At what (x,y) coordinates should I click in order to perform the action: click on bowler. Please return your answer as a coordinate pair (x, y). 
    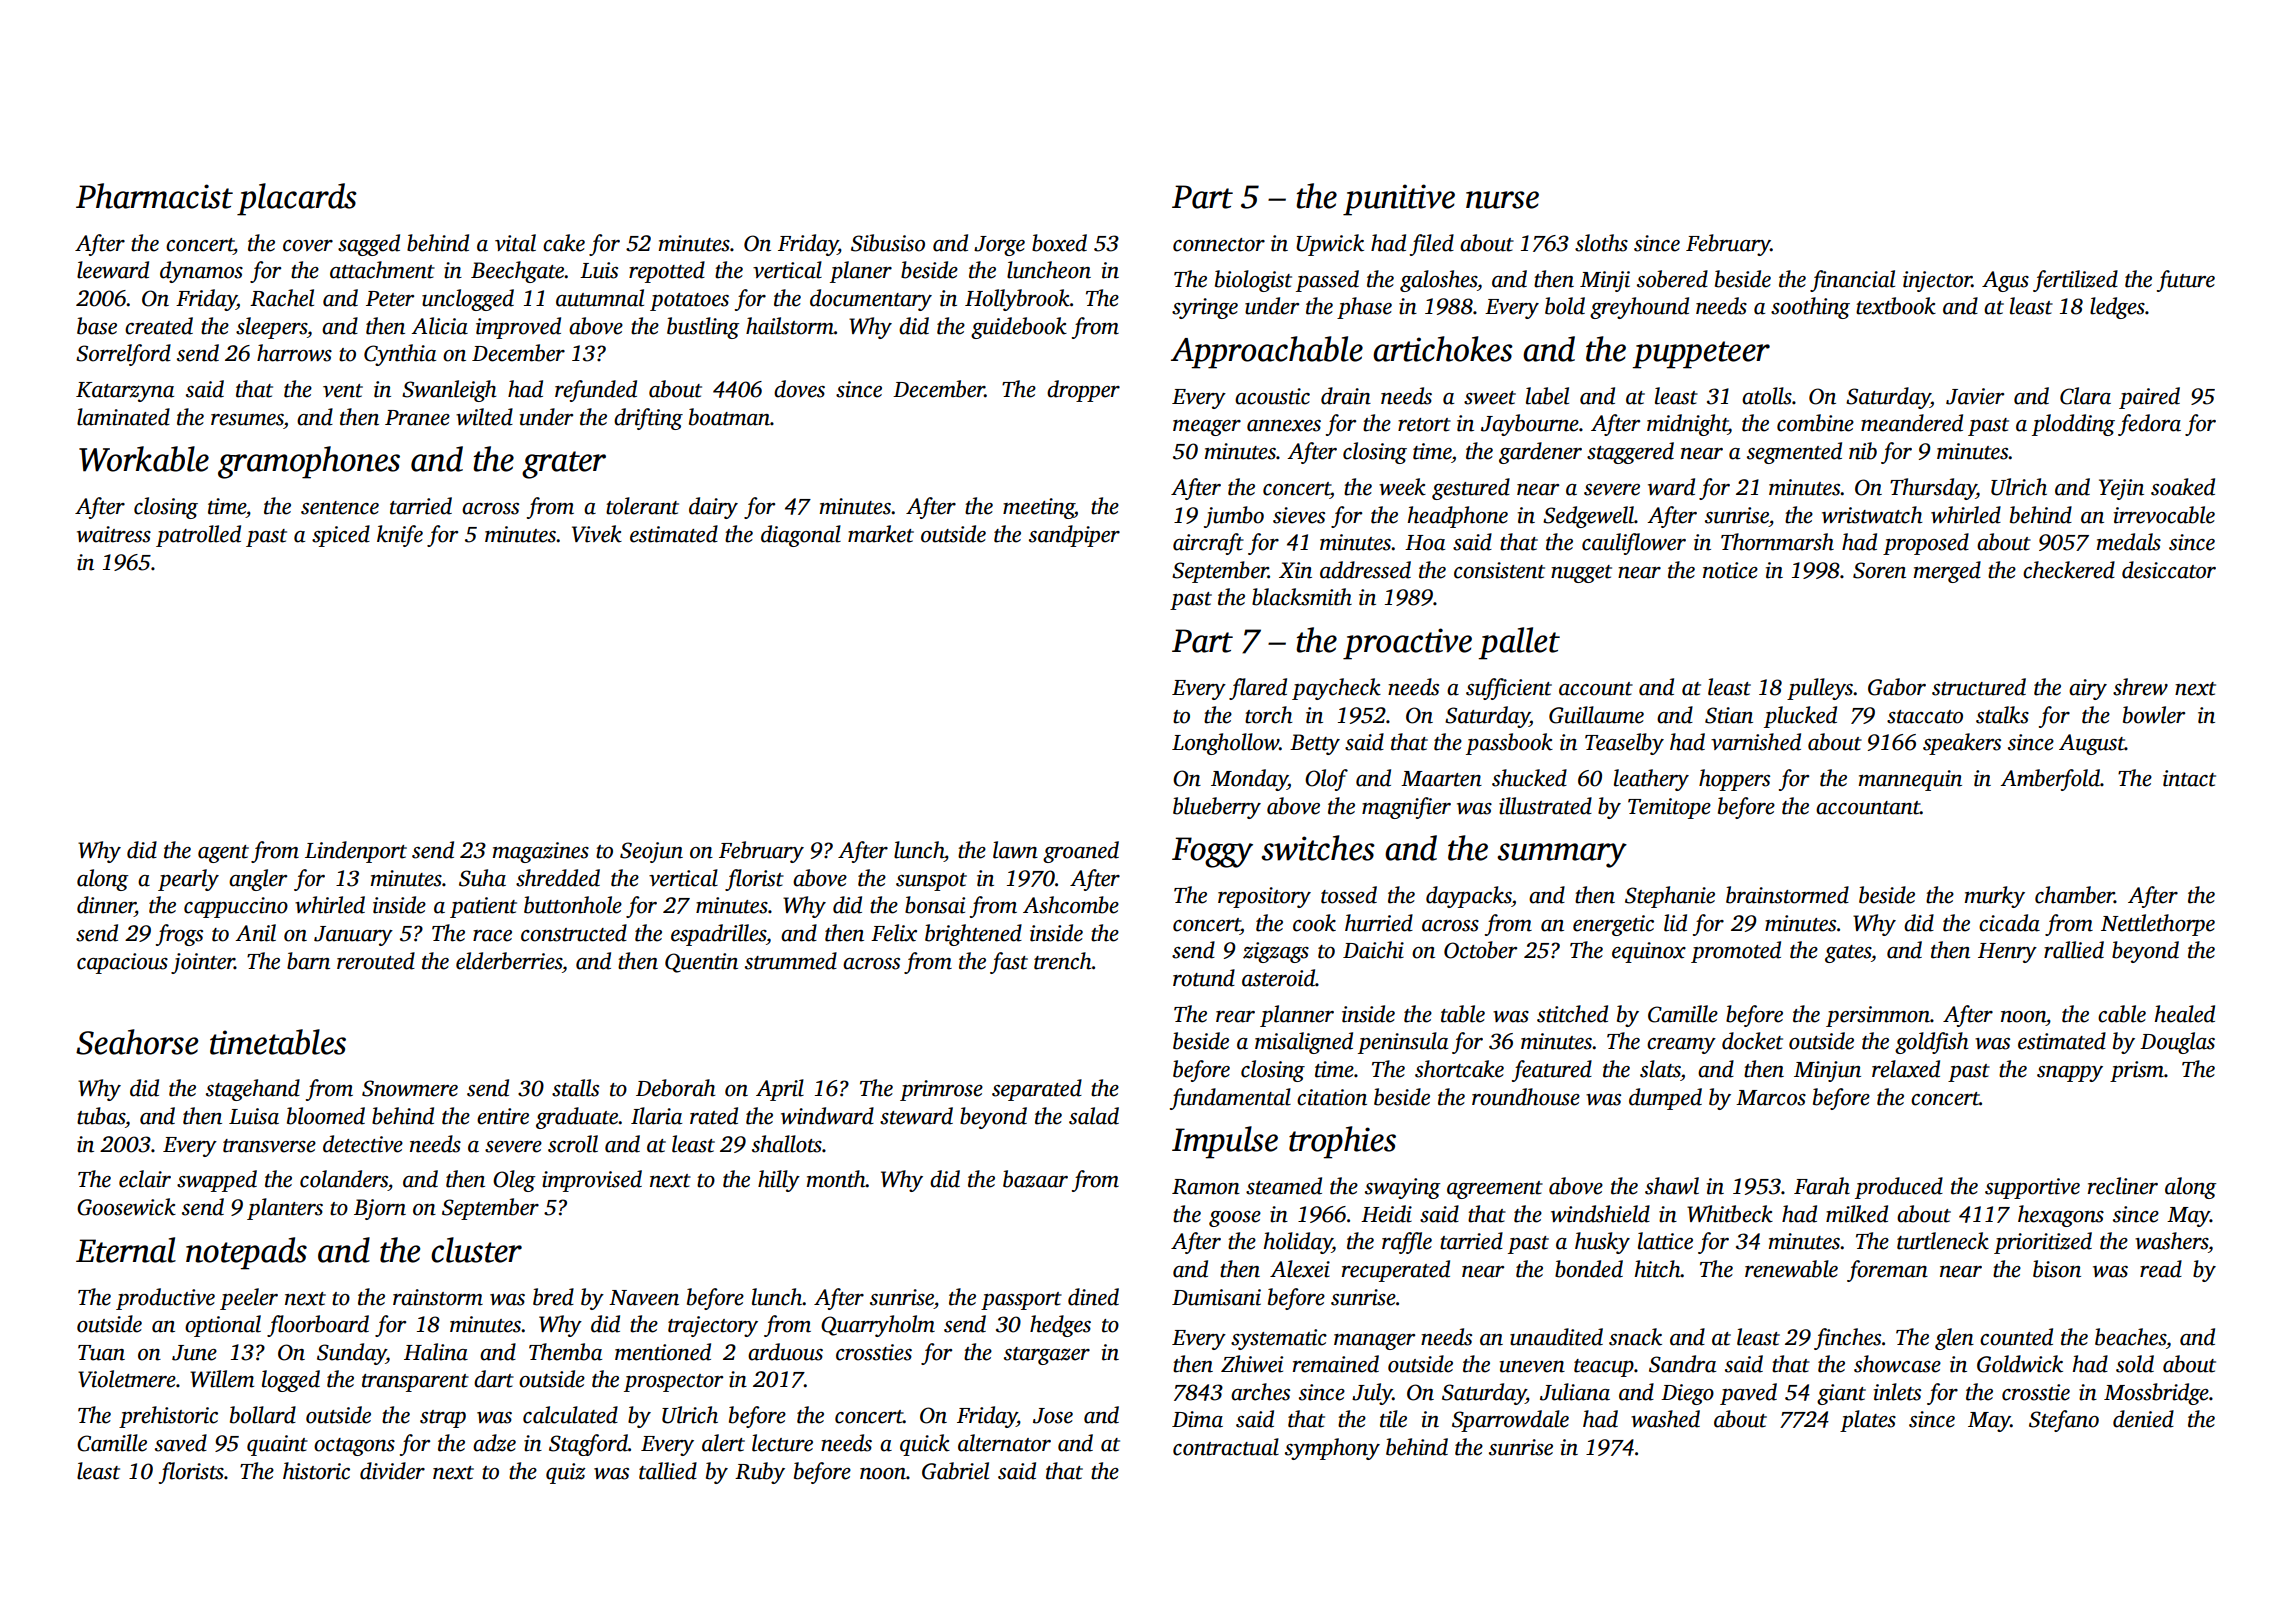
    Looking at the image, I should click on (2154, 715).
